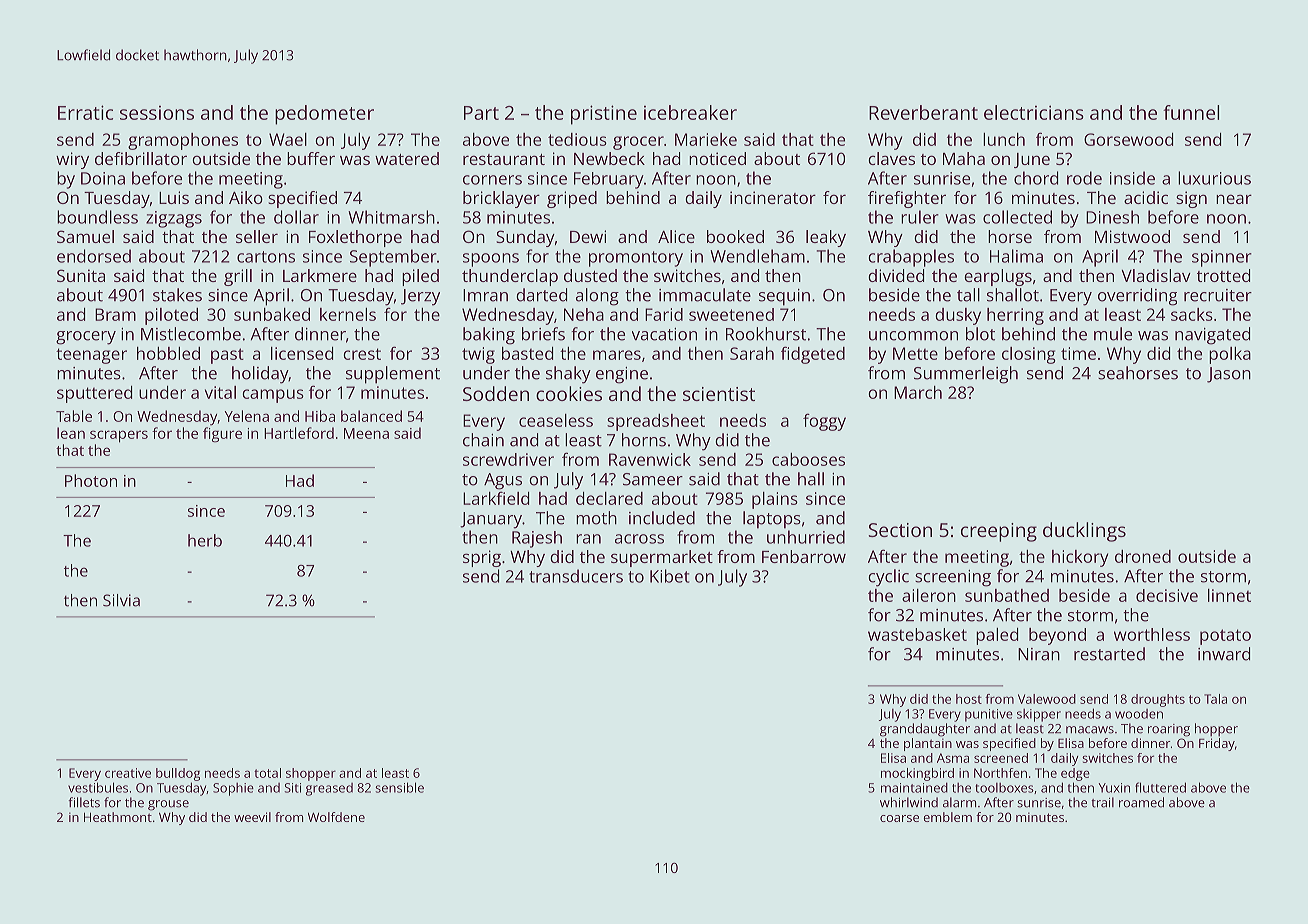 The width and height of the screenshot is (1308, 924). What do you see at coordinates (998, 277) in the screenshot?
I see `earplugs` at bounding box center [998, 277].
